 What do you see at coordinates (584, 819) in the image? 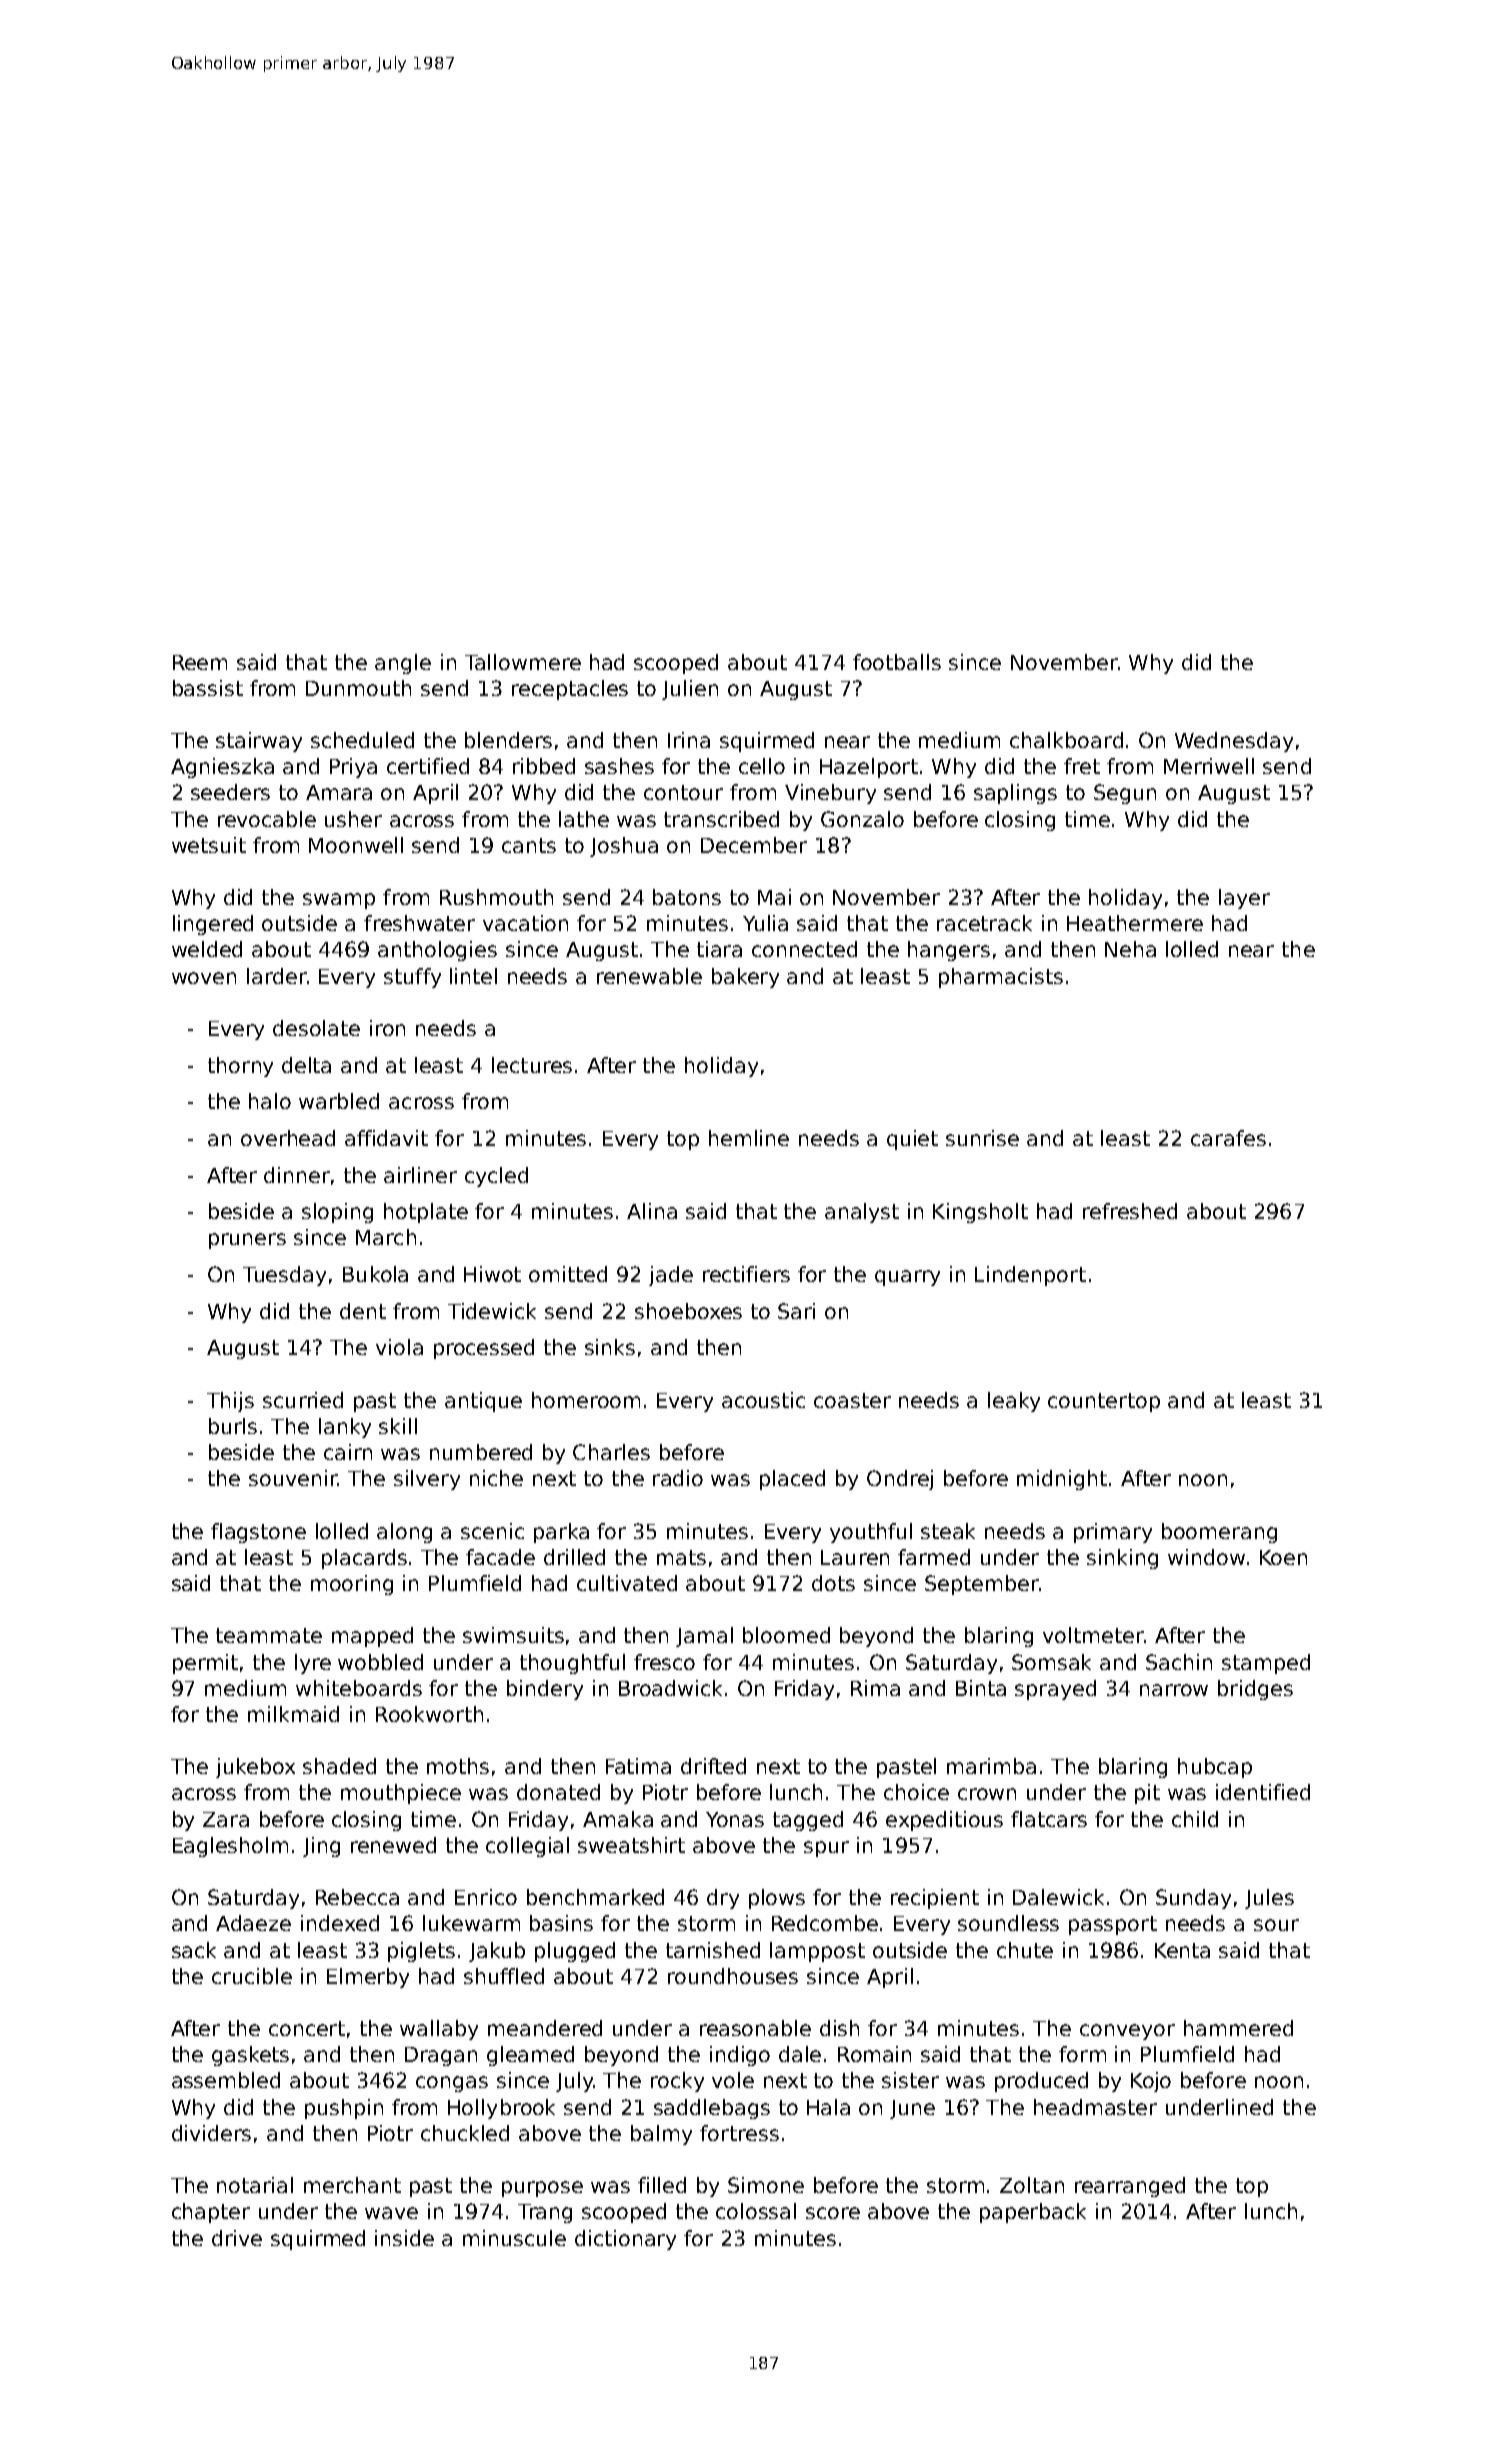
I see `lathe` at bounding box center [584, 819].
